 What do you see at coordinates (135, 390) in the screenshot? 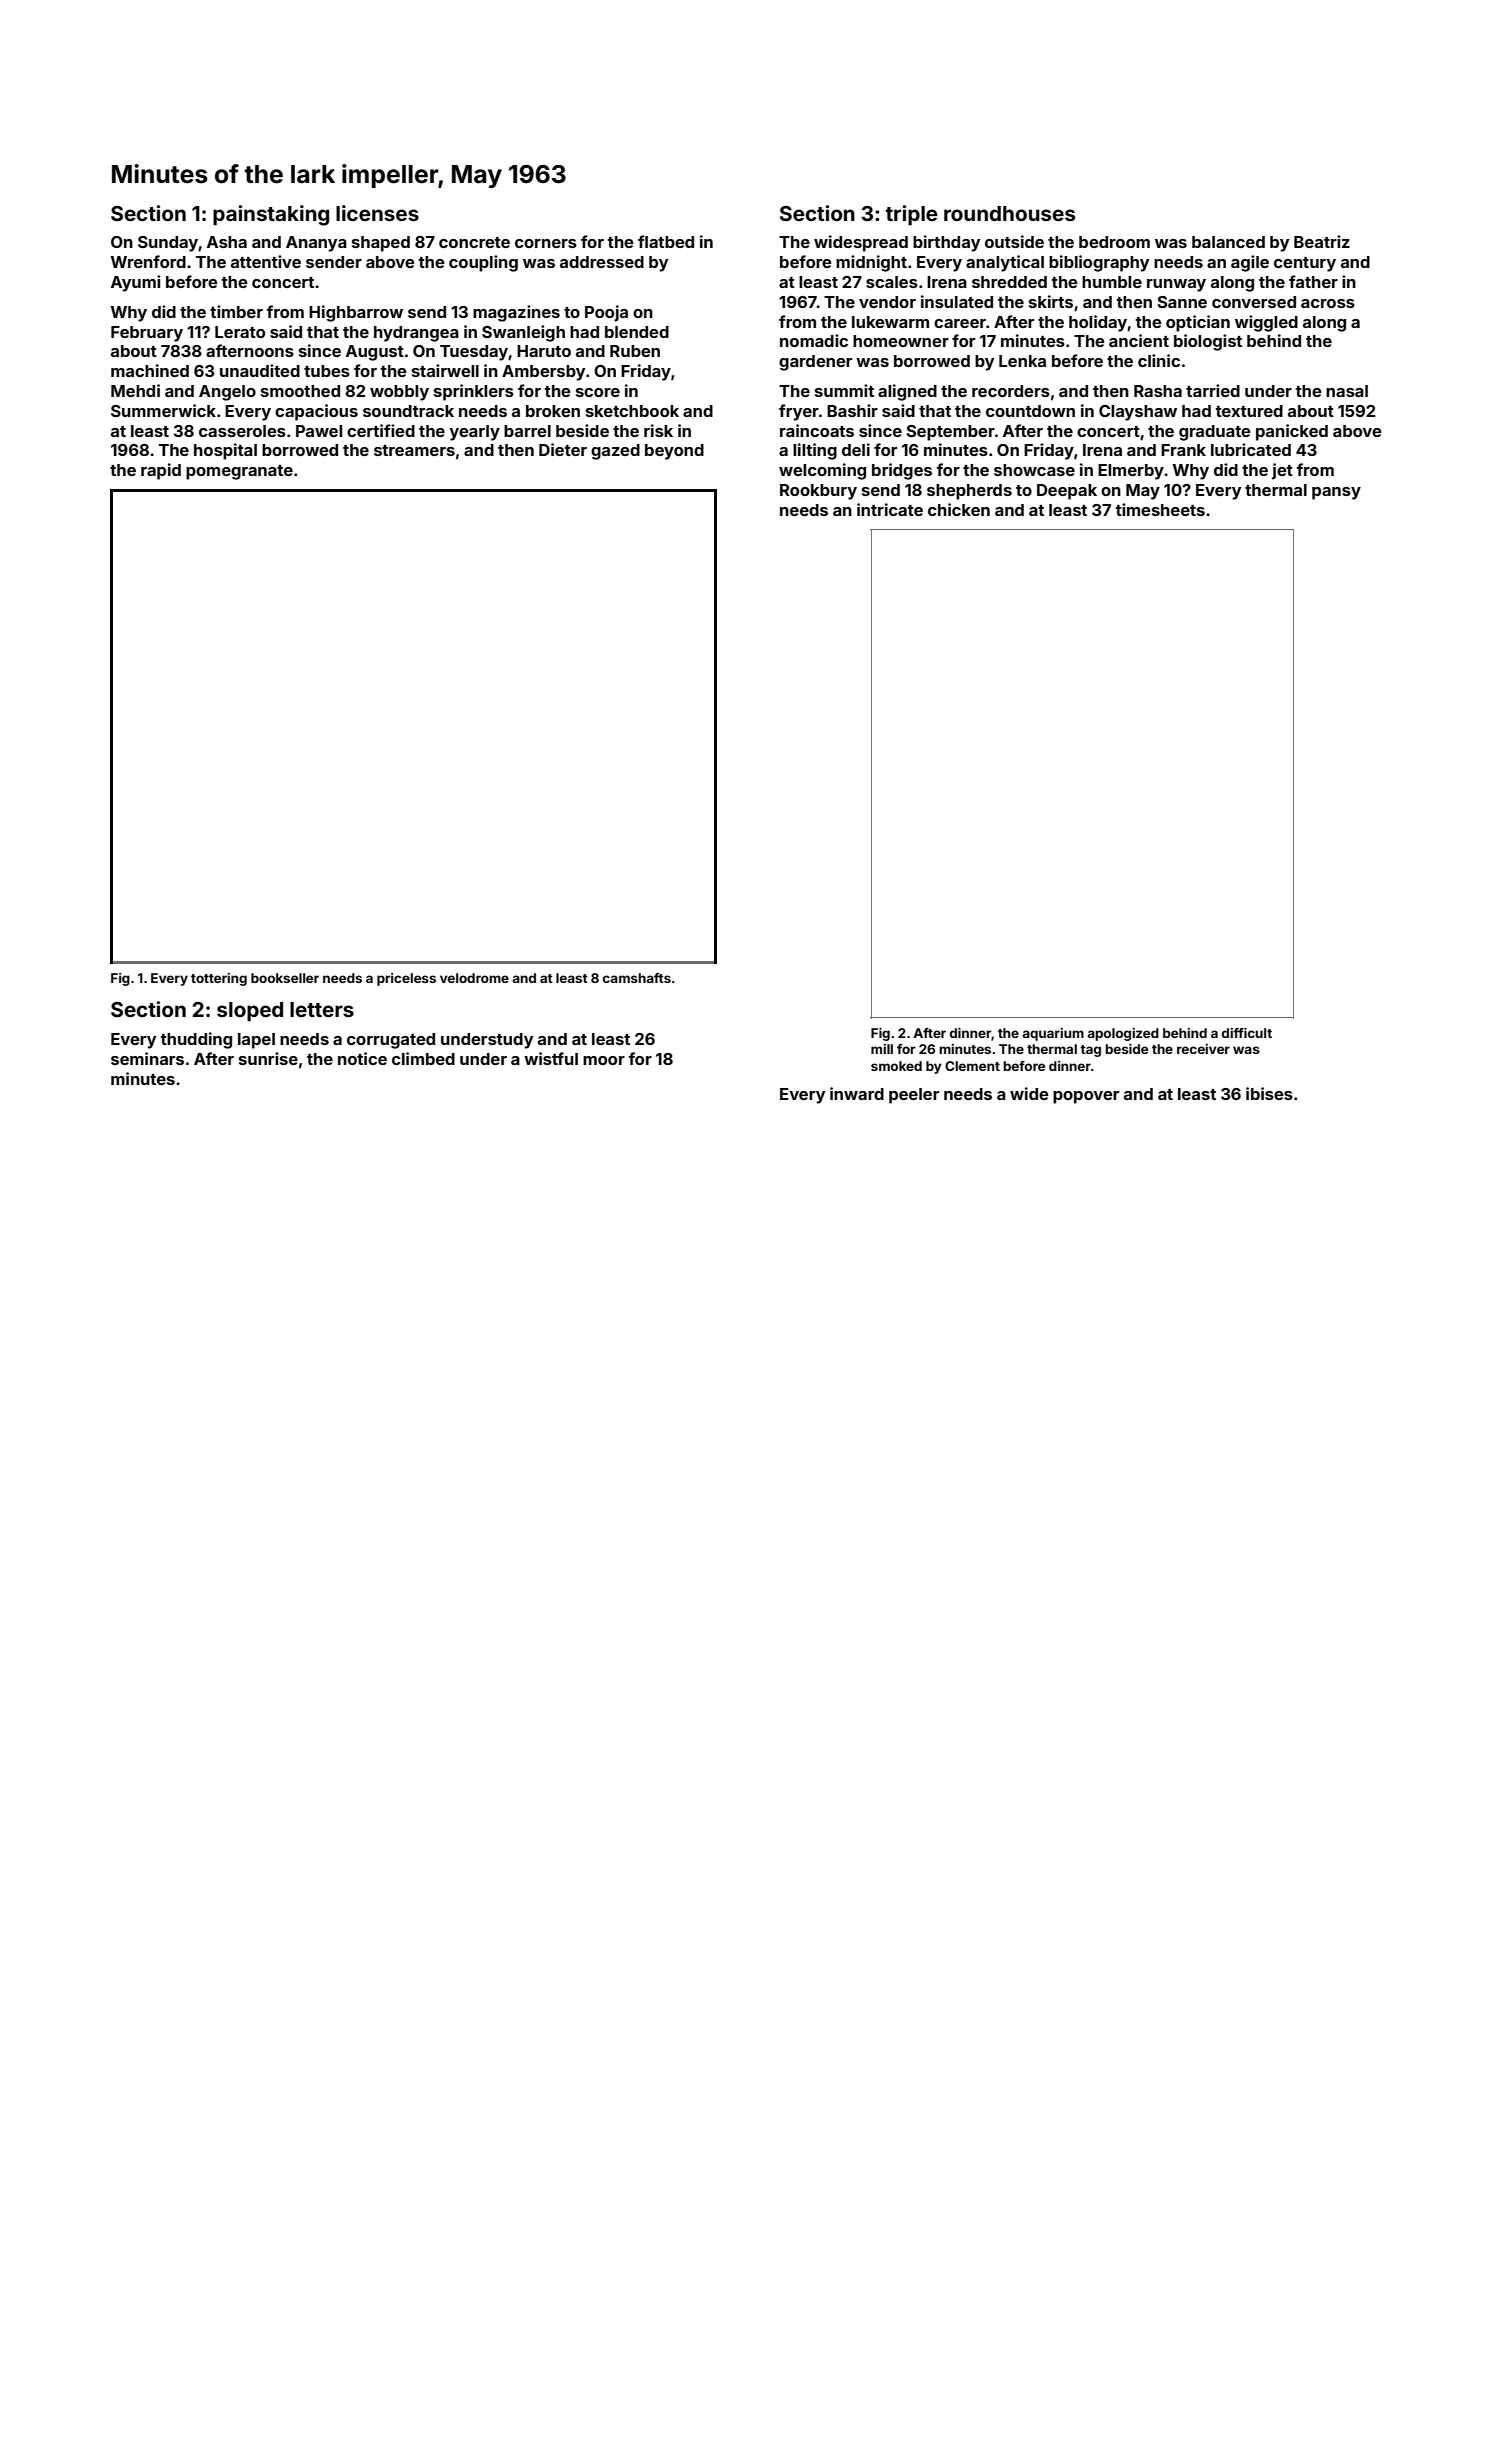
I see `Mehdi` at bounding box center [135, 390].
